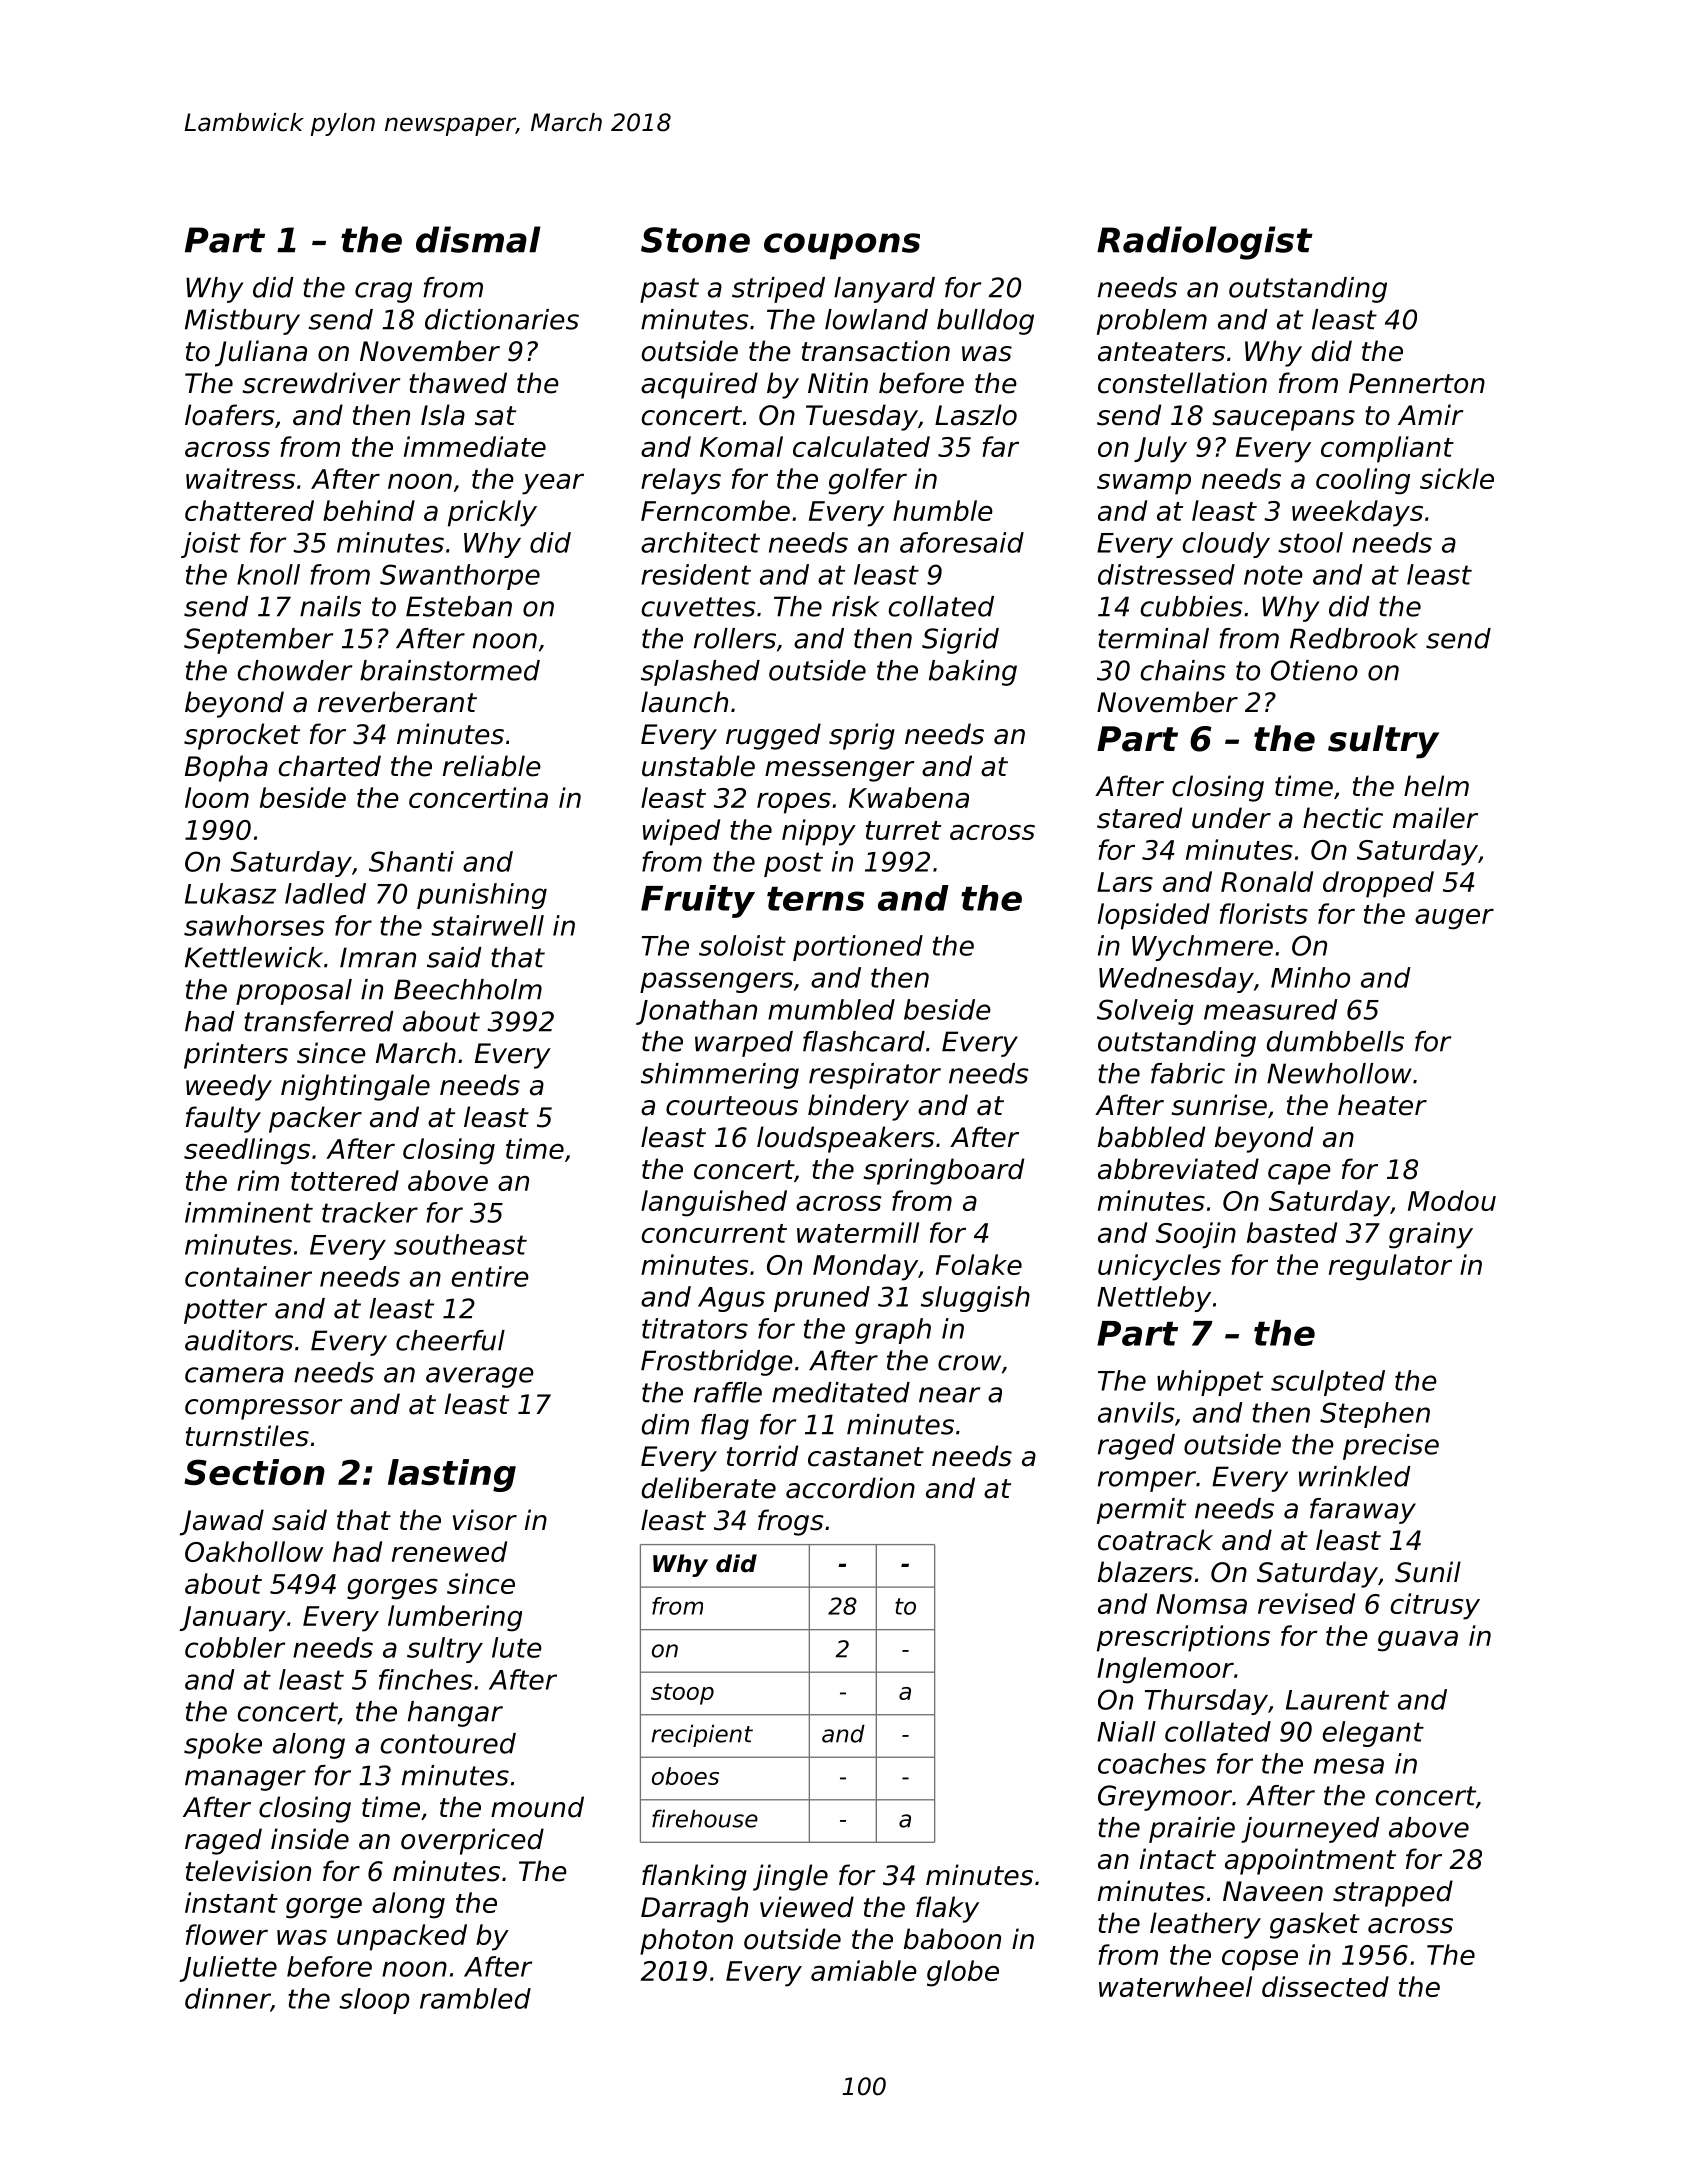  Describe the element at coordinates (472, 1841) in the screenshot. I see `overpriced` at that location.
